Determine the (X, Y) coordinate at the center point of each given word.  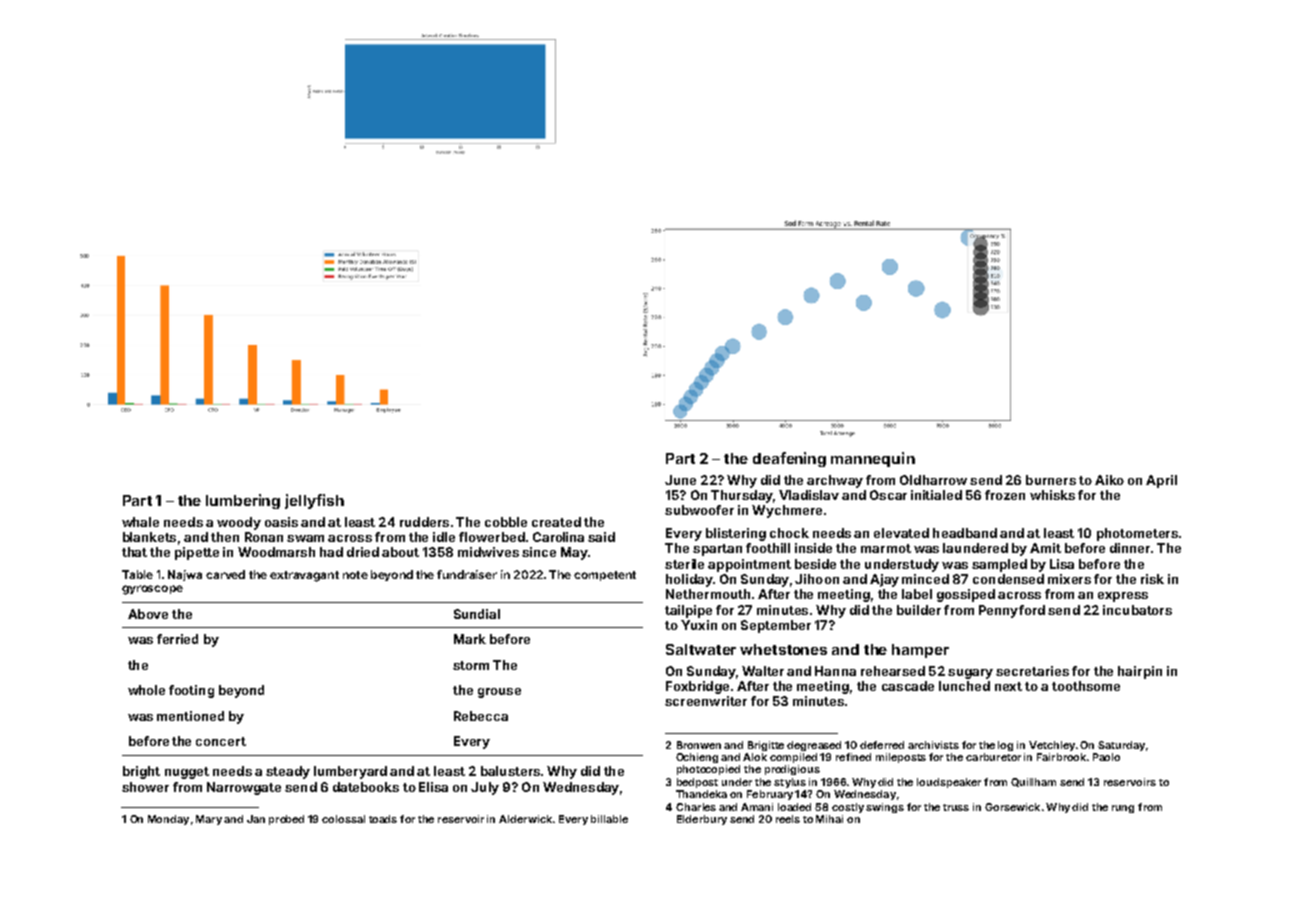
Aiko (1109, 480)
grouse (499, 693)
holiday (689, 580)
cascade (908, 686)
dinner (1130, 548)
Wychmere (787, 511)
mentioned (190, 716)
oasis (281, 522)
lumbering (243, 501)
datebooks (366, 787)
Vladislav (809, 495)
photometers (1137, 534)
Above (148, 614)
